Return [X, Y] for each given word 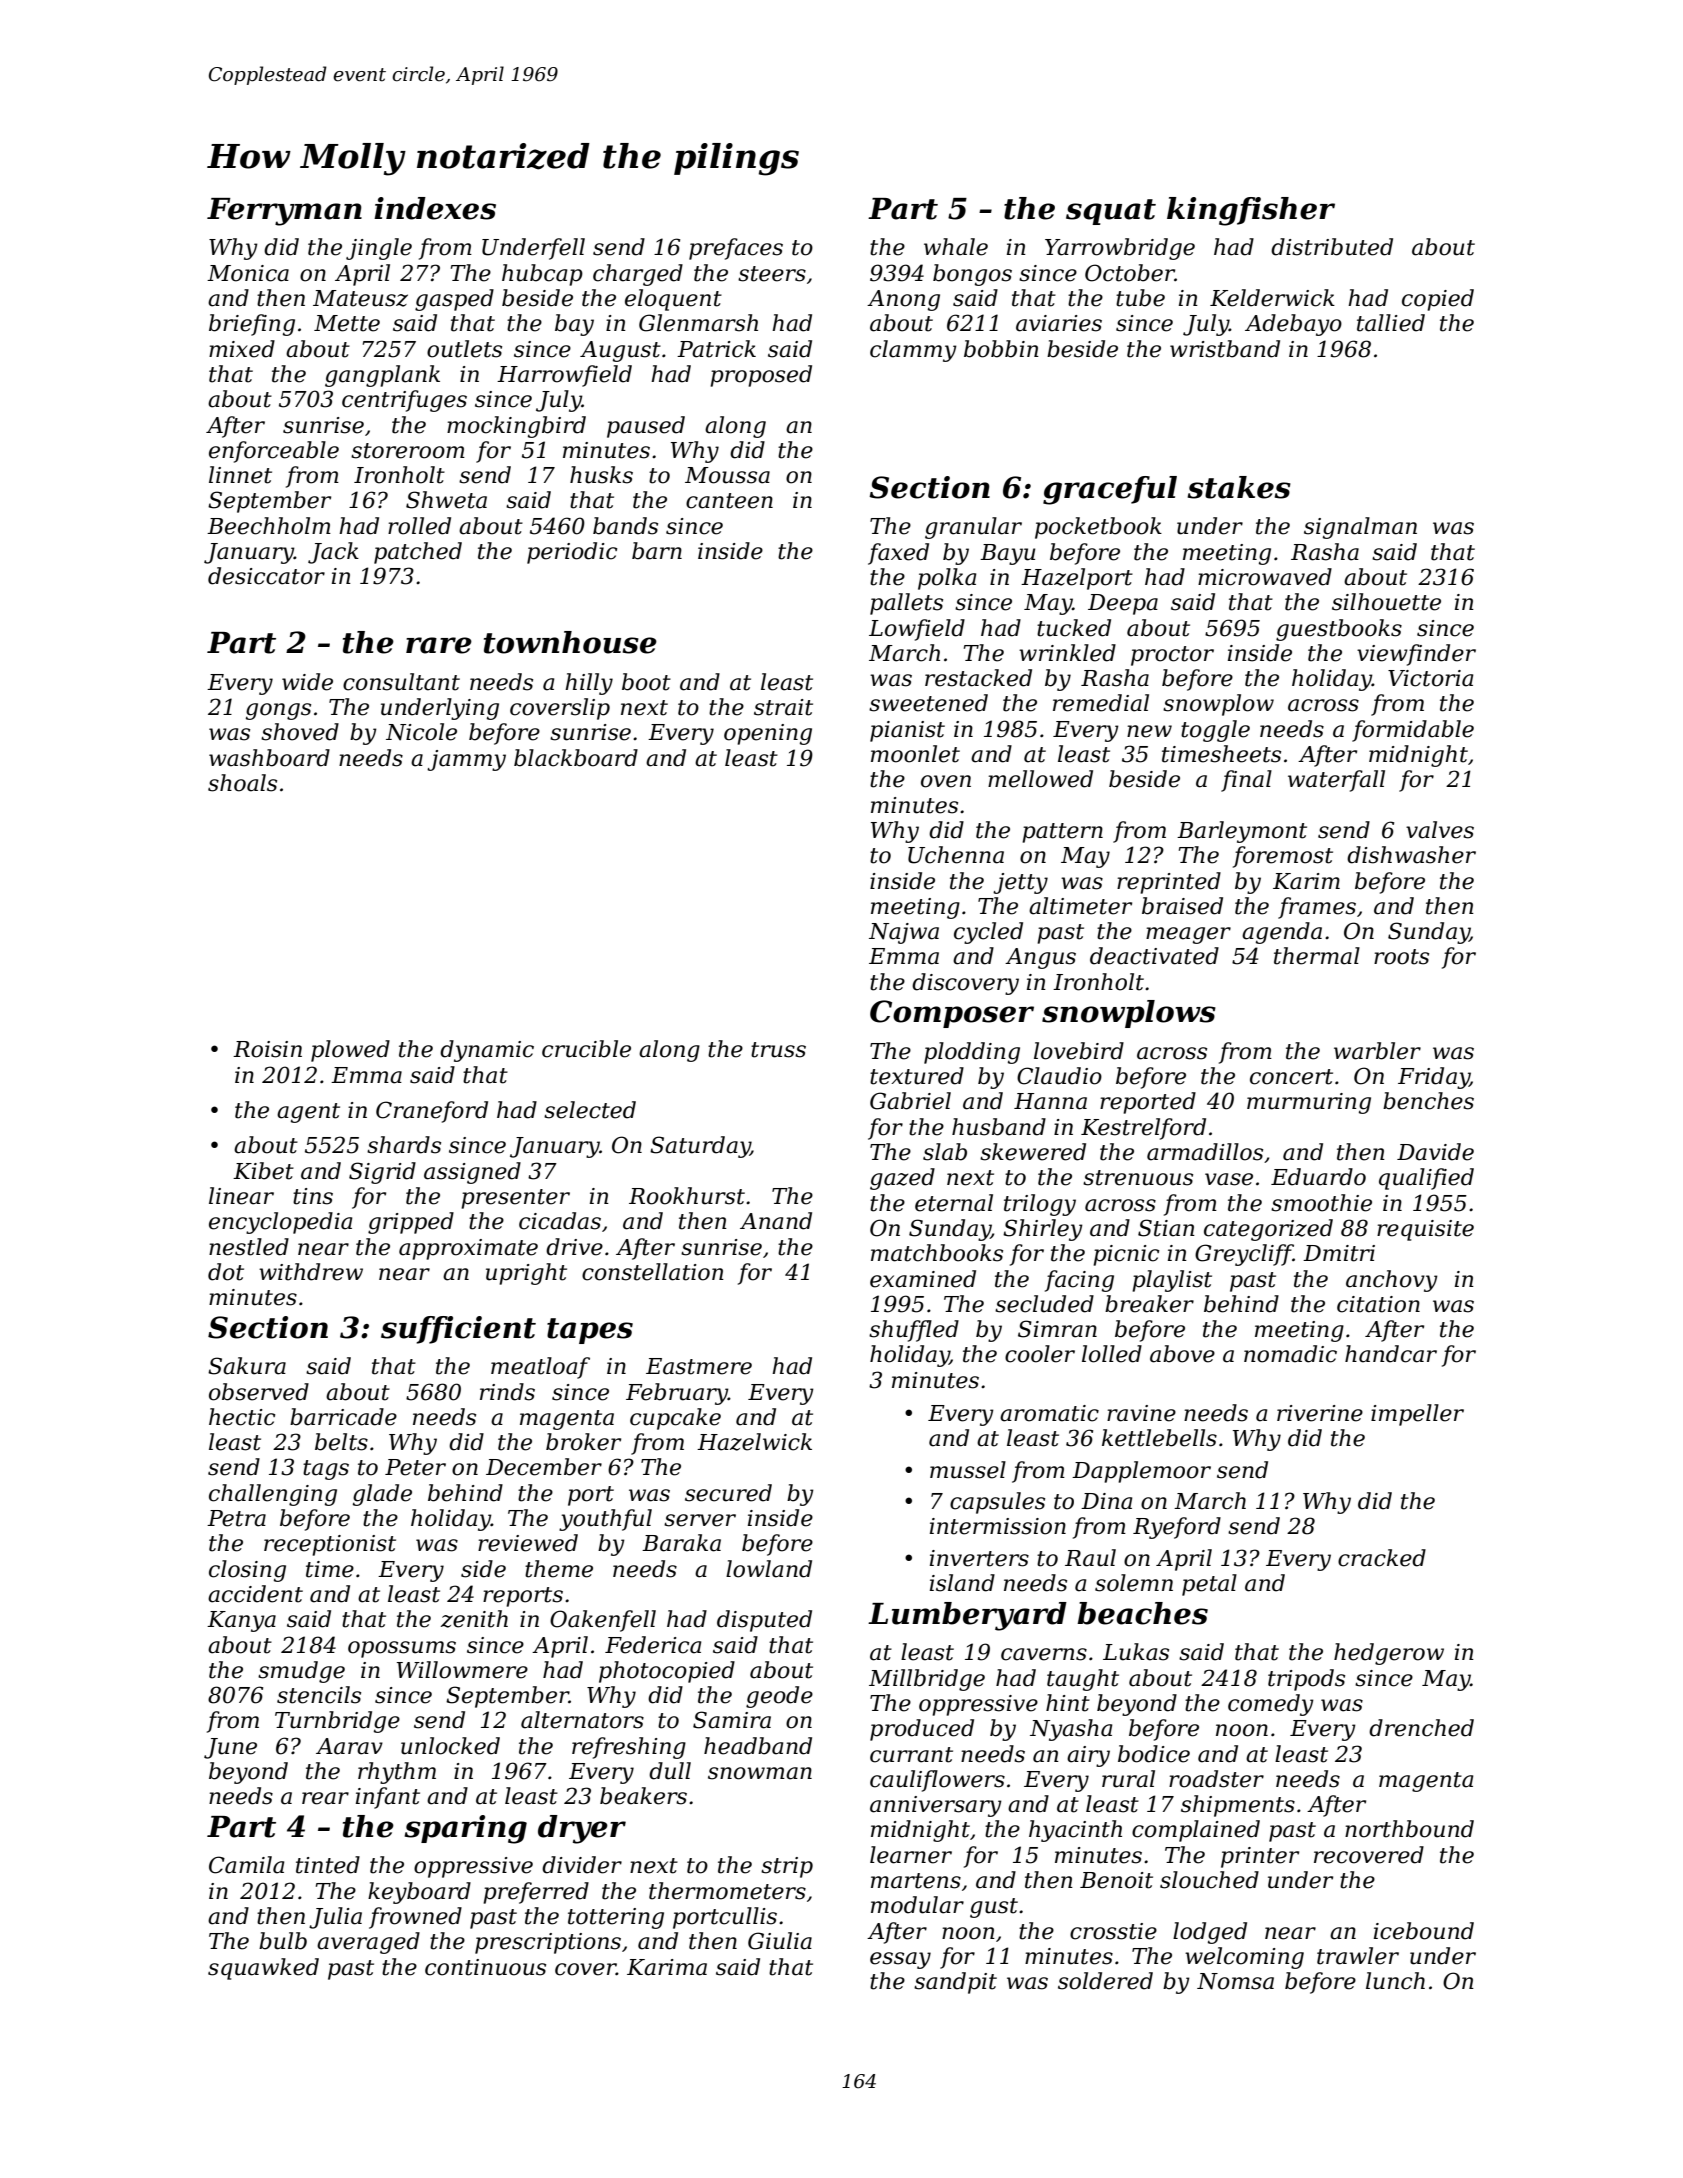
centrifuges [404, 401]
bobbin [1001, 349]
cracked [1382, 1558]
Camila [246, 1865]
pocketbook [1098, 528]
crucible [586, 1049]
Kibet [263, 1171]
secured [728, 1493]
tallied [1391, 323]
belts [341, 1442]
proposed [761, 376]
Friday [1434, 1078]
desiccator [266, 576]
